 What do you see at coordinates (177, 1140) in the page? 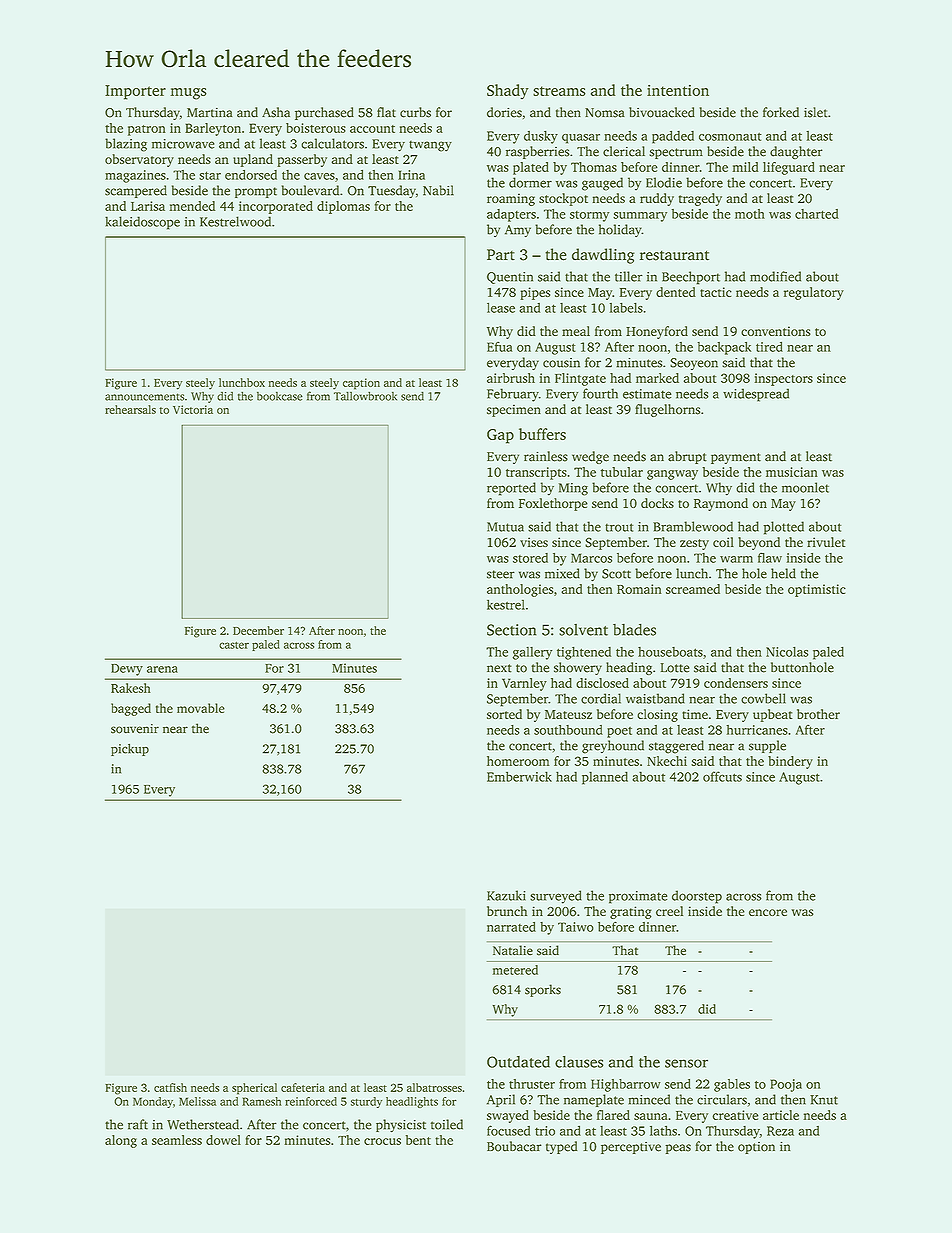
I see `seamless` at bounding box center [177, 1140].
